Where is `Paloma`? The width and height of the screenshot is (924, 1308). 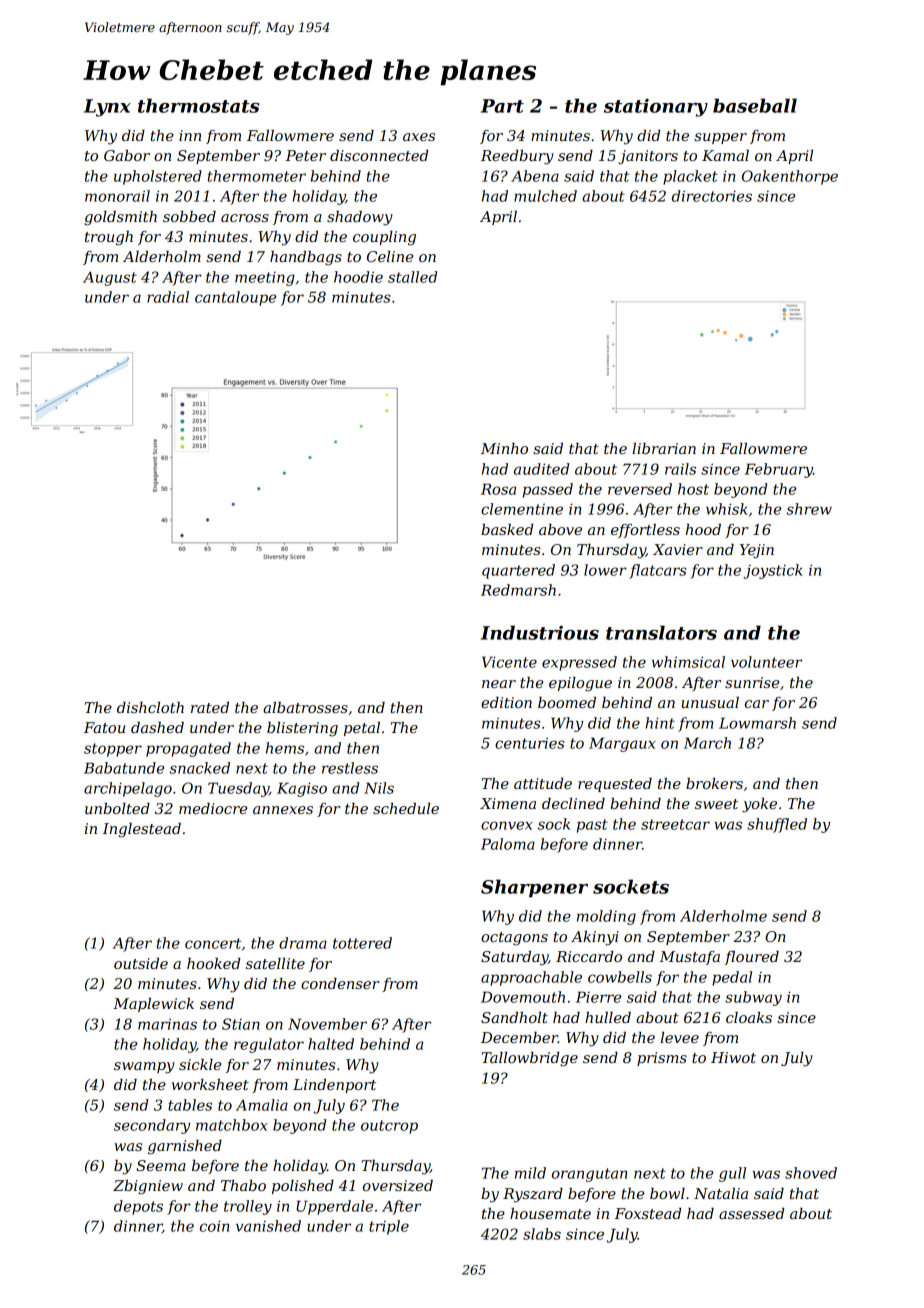 Paloma is located at coordinates (508, 844).
